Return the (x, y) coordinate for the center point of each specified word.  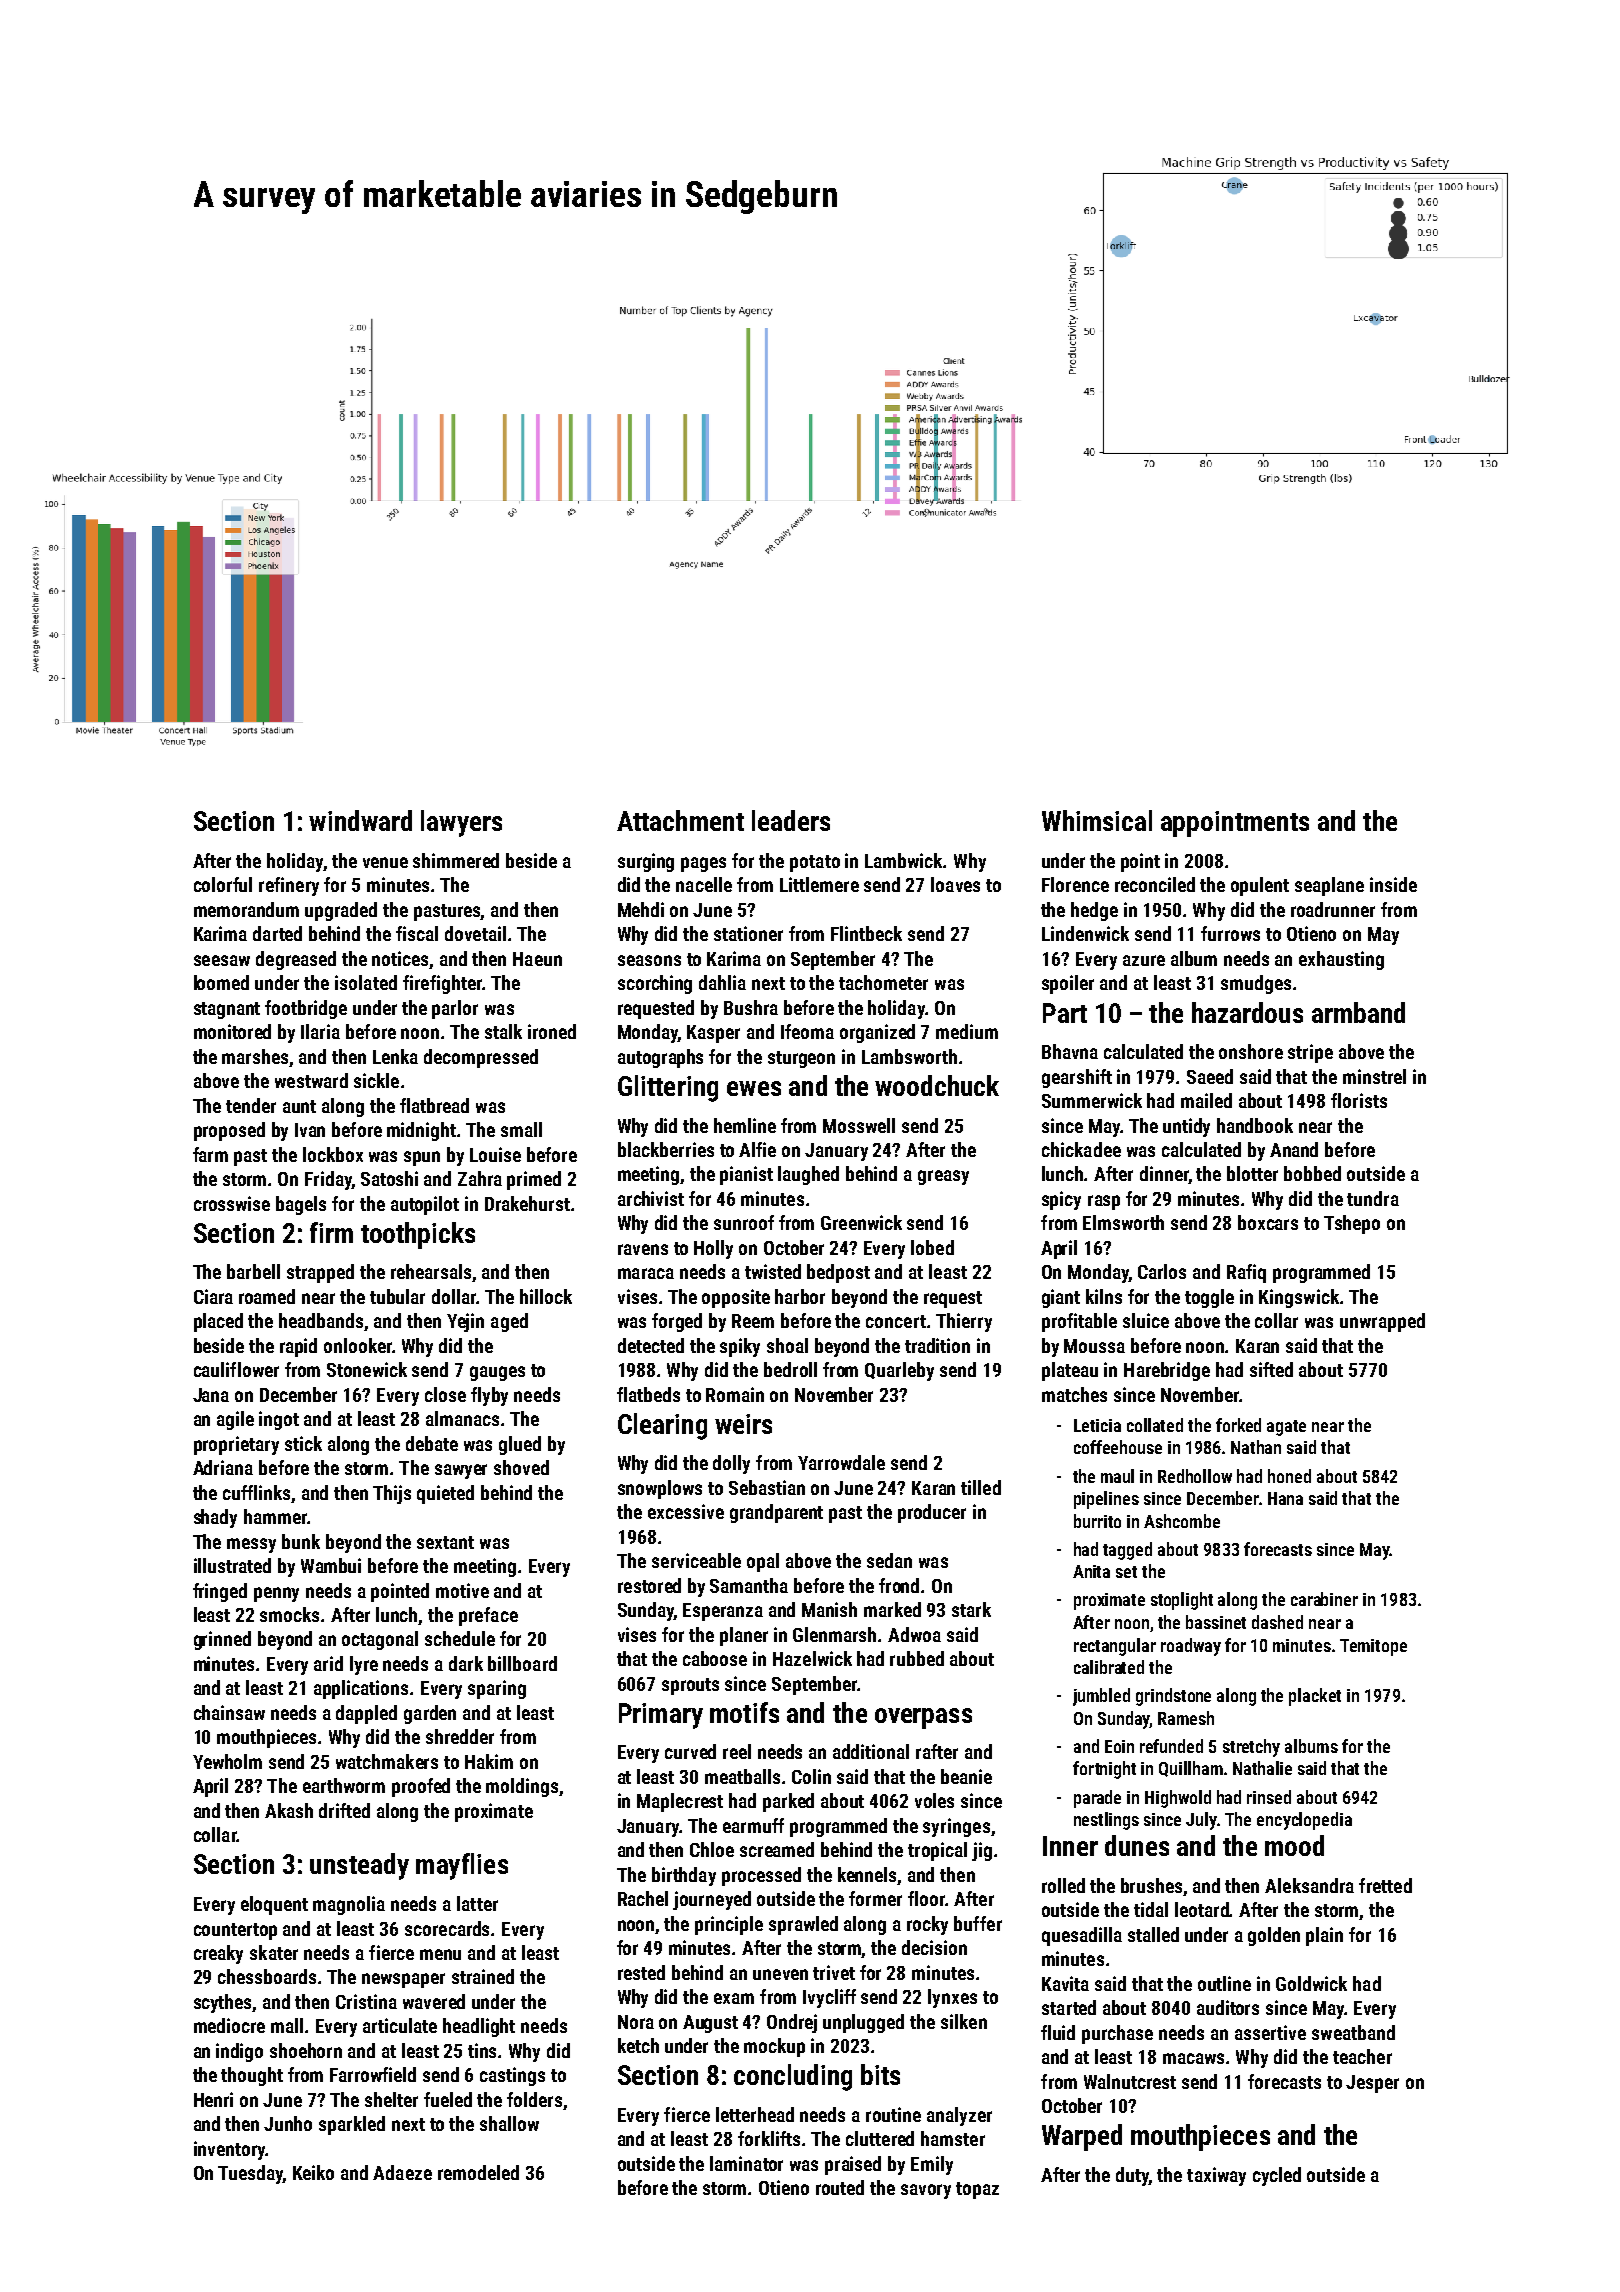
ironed (552, 1031)
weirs (743, 1424)
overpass (923, 1718)
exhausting (1341, 960)
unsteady (359, 1866)
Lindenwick (1085, 933)
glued (520, 1445)
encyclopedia (1304, 1821)
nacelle (704, 884)
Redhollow (1195, 1476)
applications (361, 1689)
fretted (1385, 1885)
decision (934, 1947)
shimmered (456, 860)
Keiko (313, 2172)
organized (877, 1033)
